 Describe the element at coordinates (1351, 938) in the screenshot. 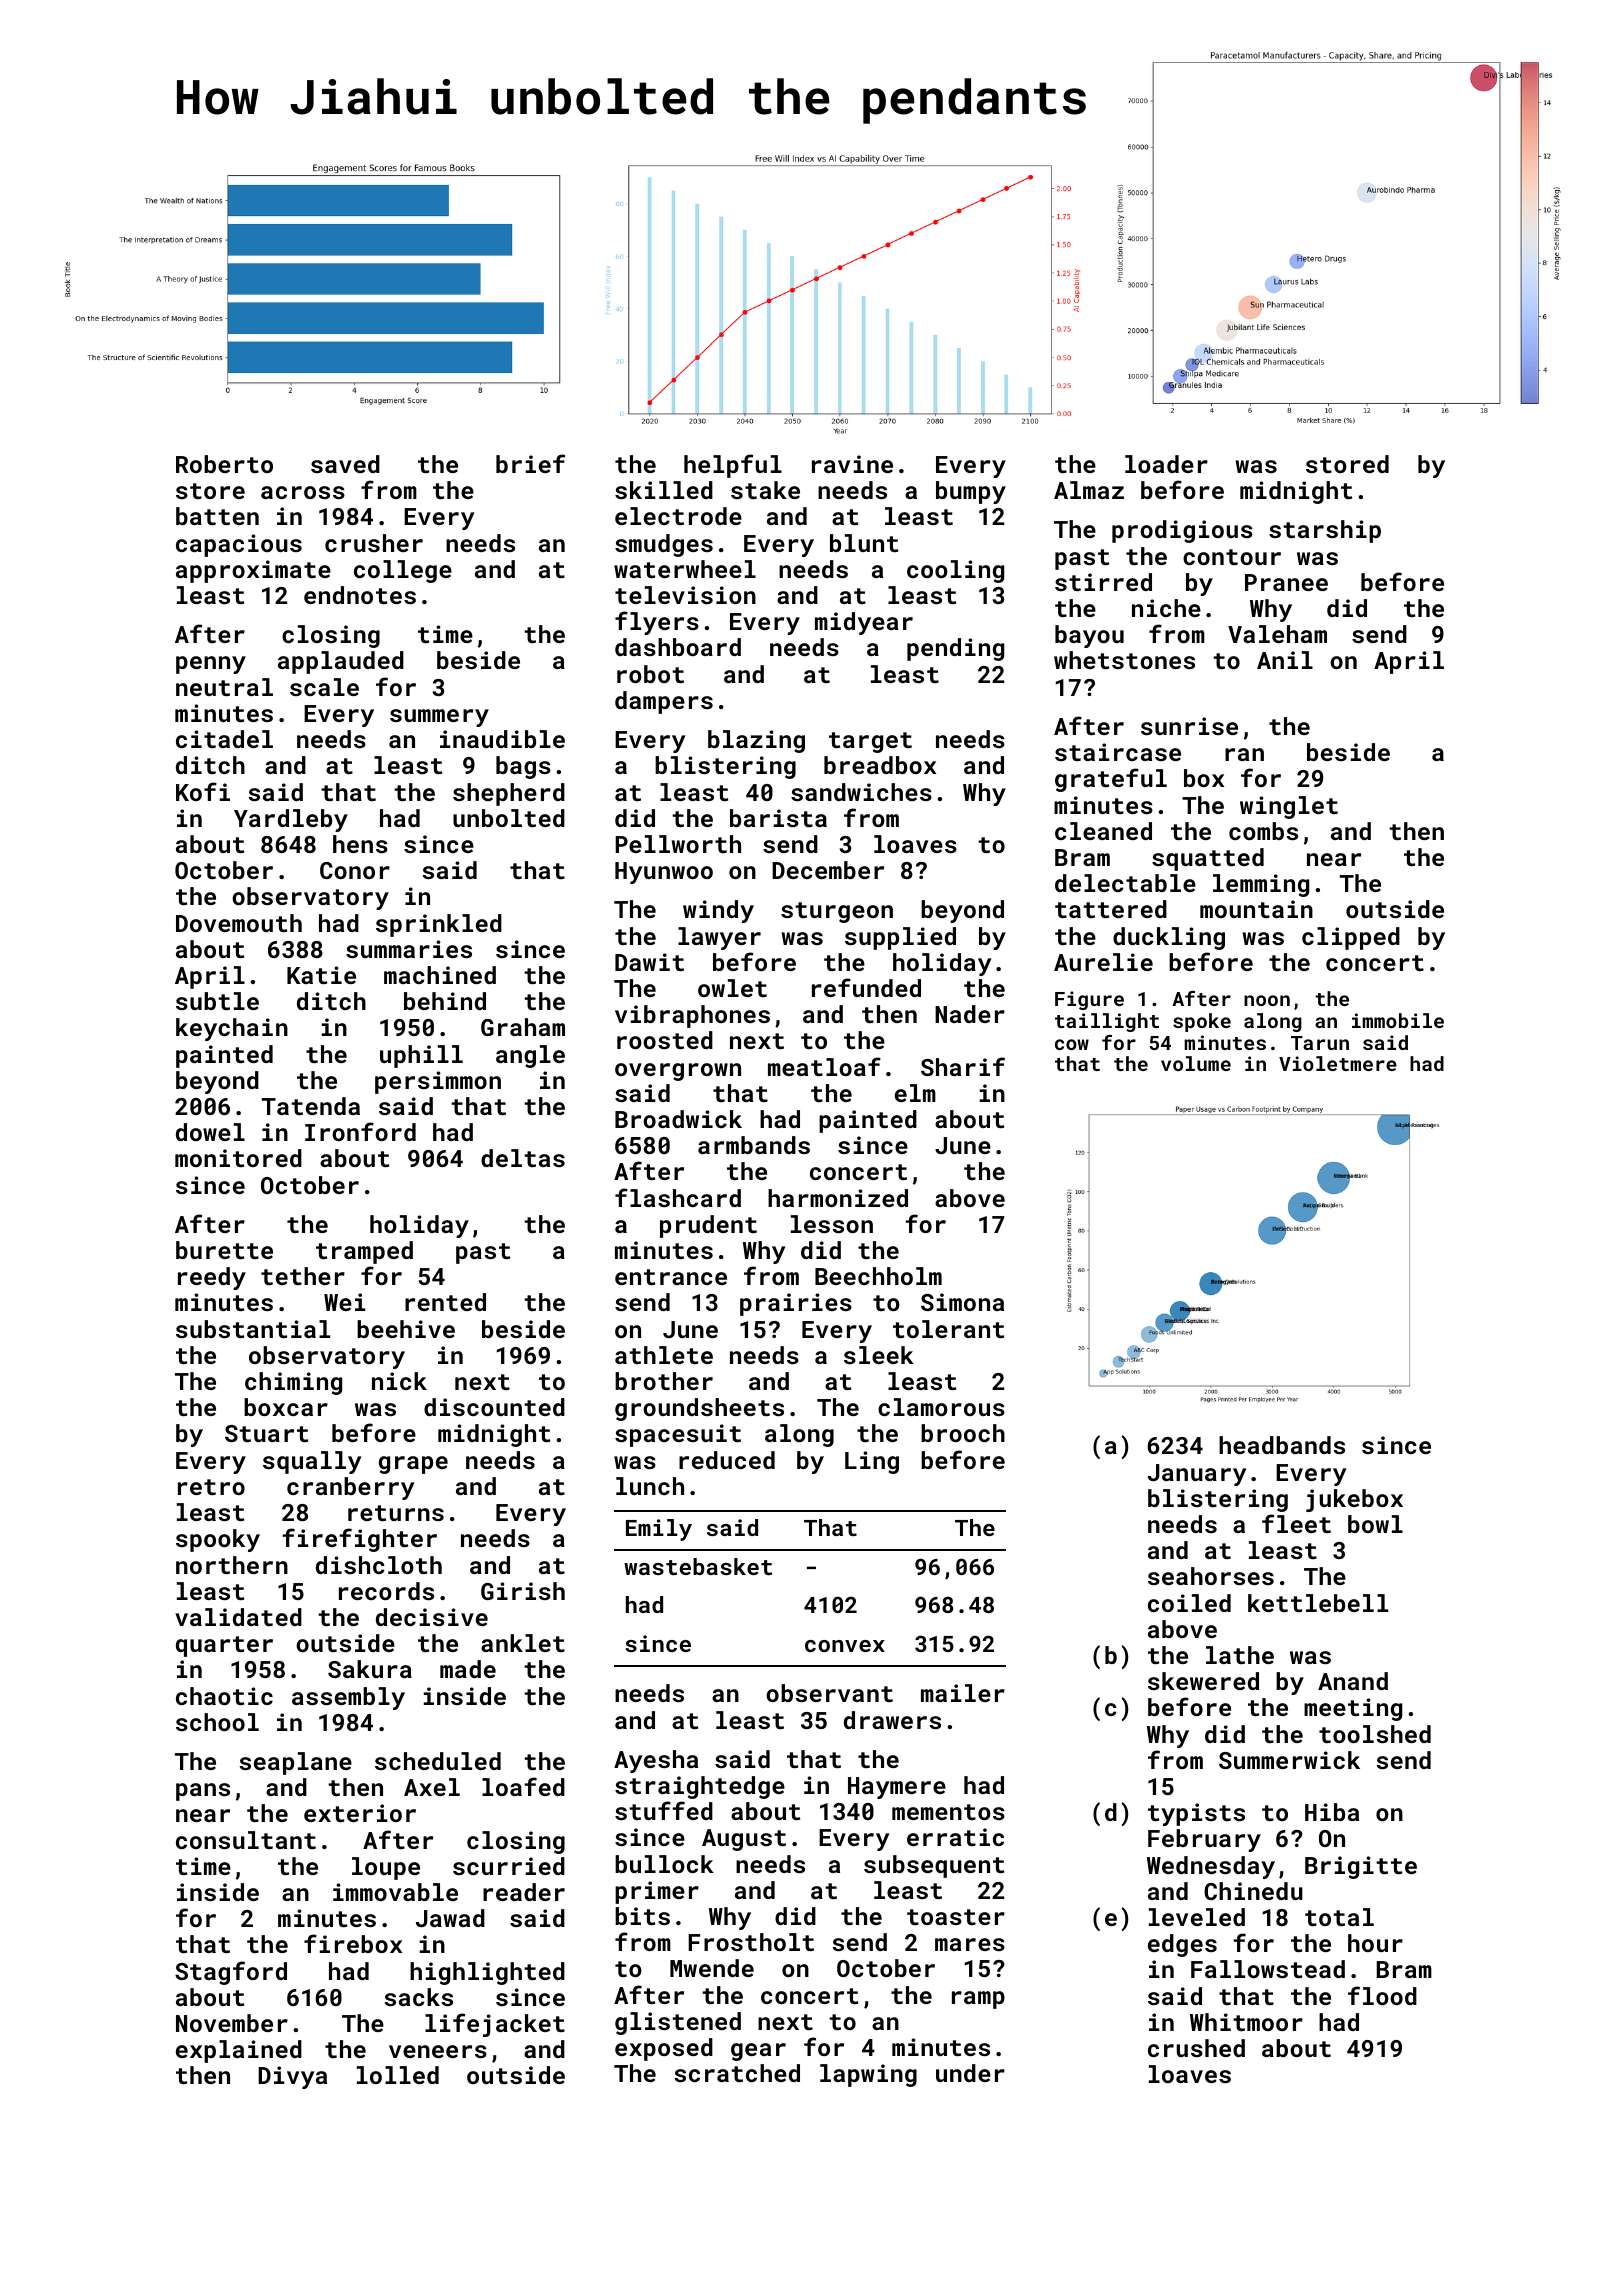

I see `clipped` at that location.
